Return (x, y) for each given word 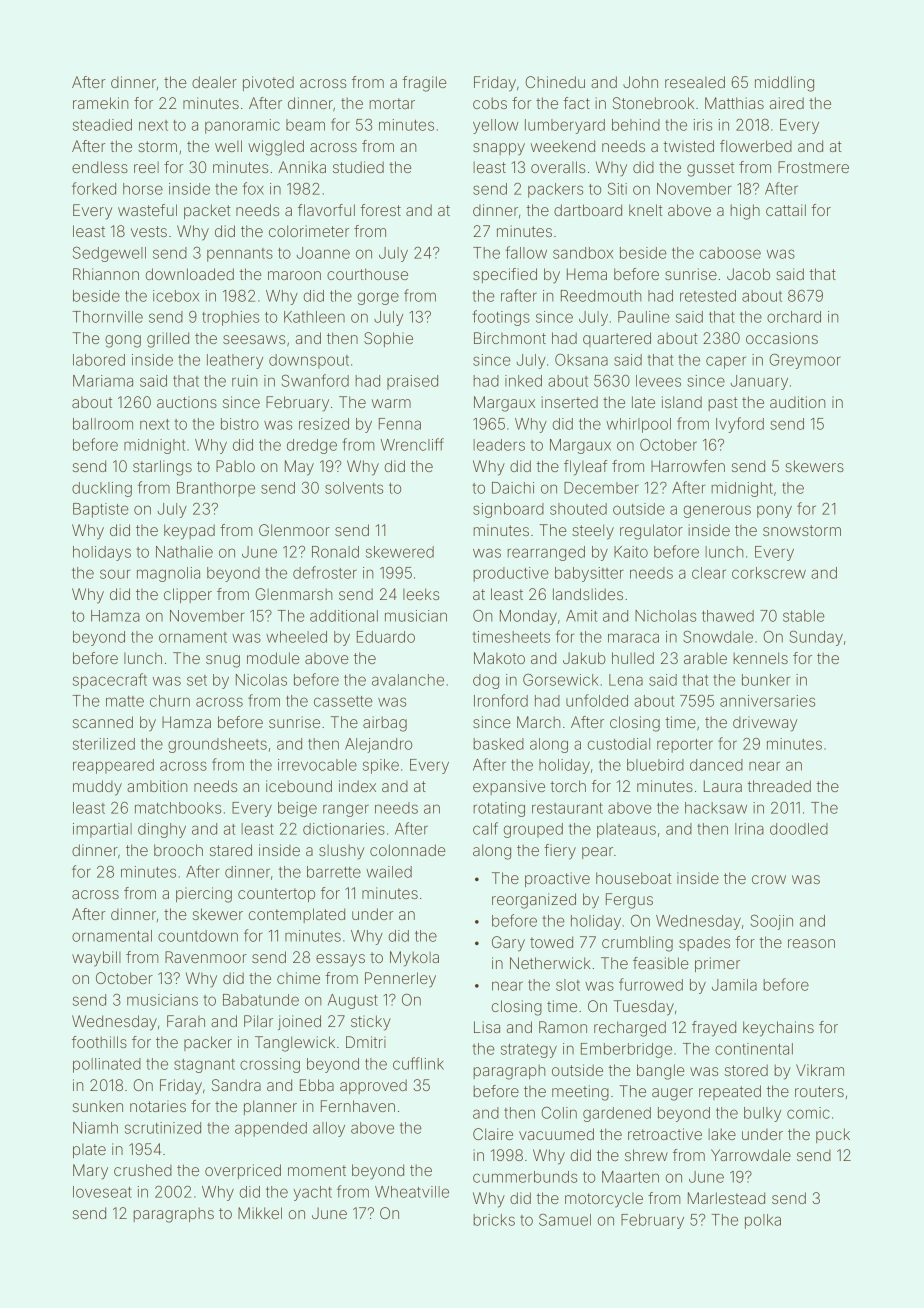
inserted (569, 402)
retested (708, 296)
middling (784, 84)
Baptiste (101, 510)
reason (811, 943)
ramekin (100, 103)
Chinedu (555, 82)
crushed (143, 1170)
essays (340, 960)
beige (297, 809)
